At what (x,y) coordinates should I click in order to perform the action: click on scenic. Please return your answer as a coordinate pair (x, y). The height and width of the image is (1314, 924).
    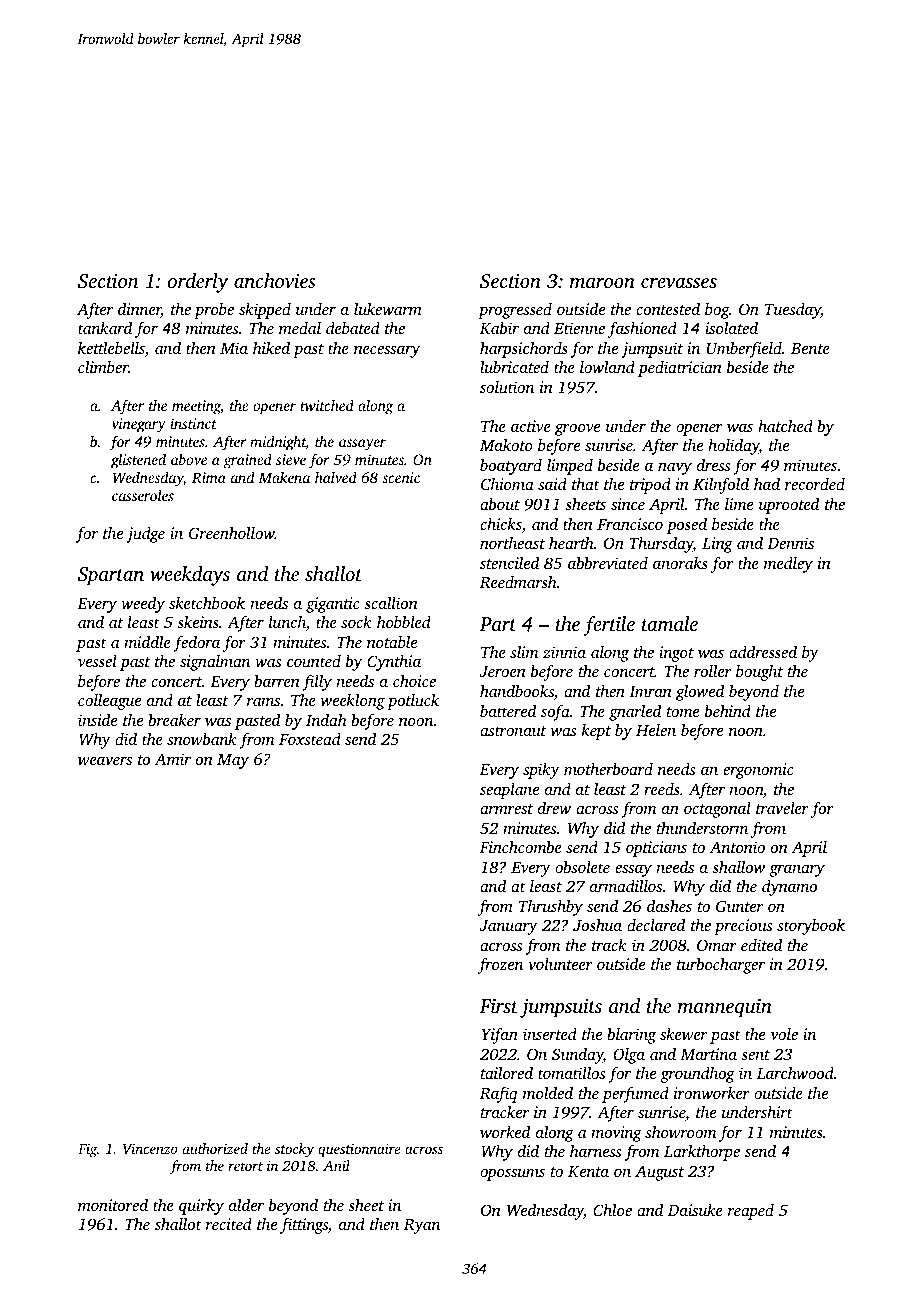
    Looking at the image, I should click on (401, 477).
